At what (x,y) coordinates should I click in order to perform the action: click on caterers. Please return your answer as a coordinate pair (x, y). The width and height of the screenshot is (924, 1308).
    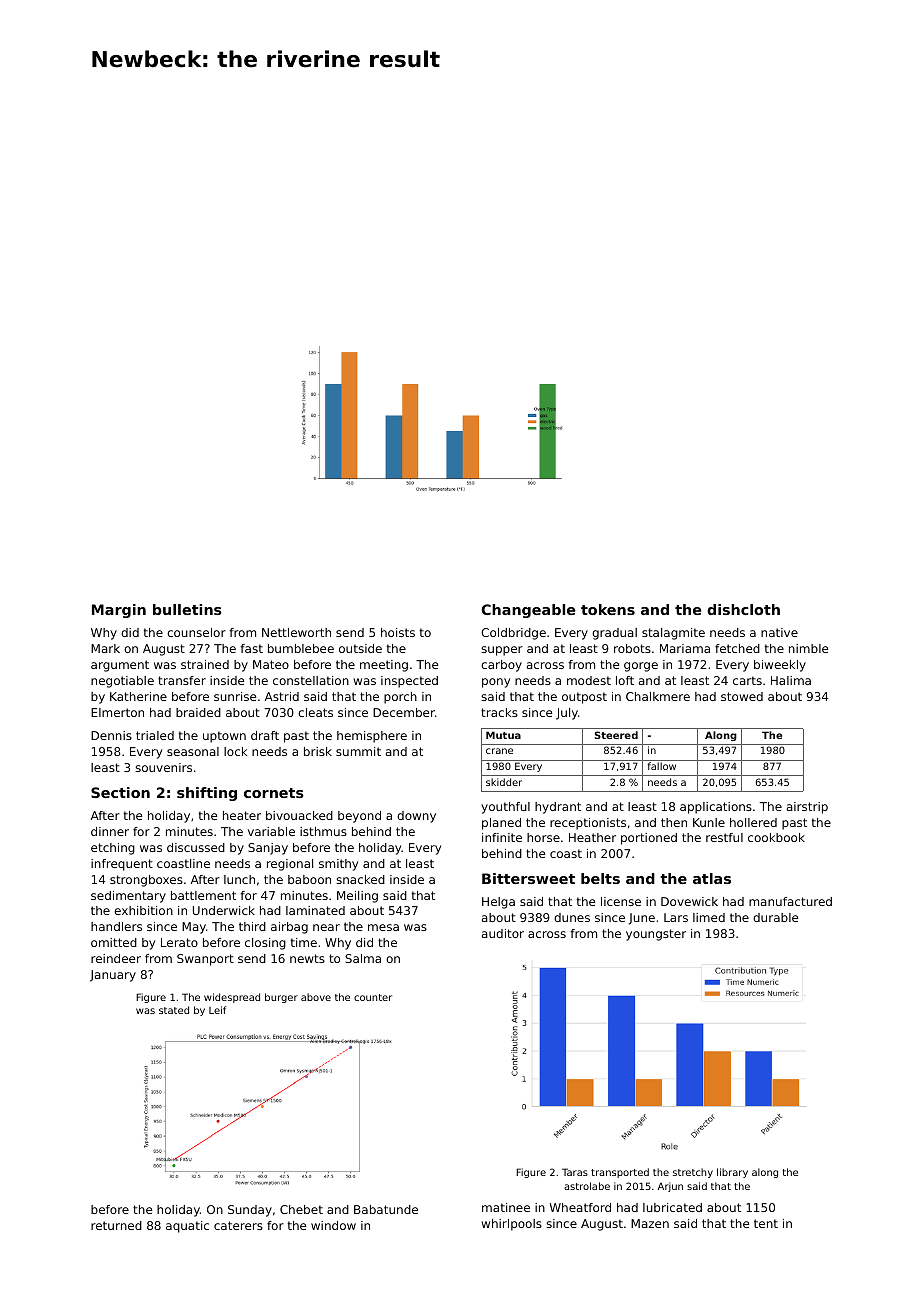
    Looking at the image, I should click on (238, 1225).
